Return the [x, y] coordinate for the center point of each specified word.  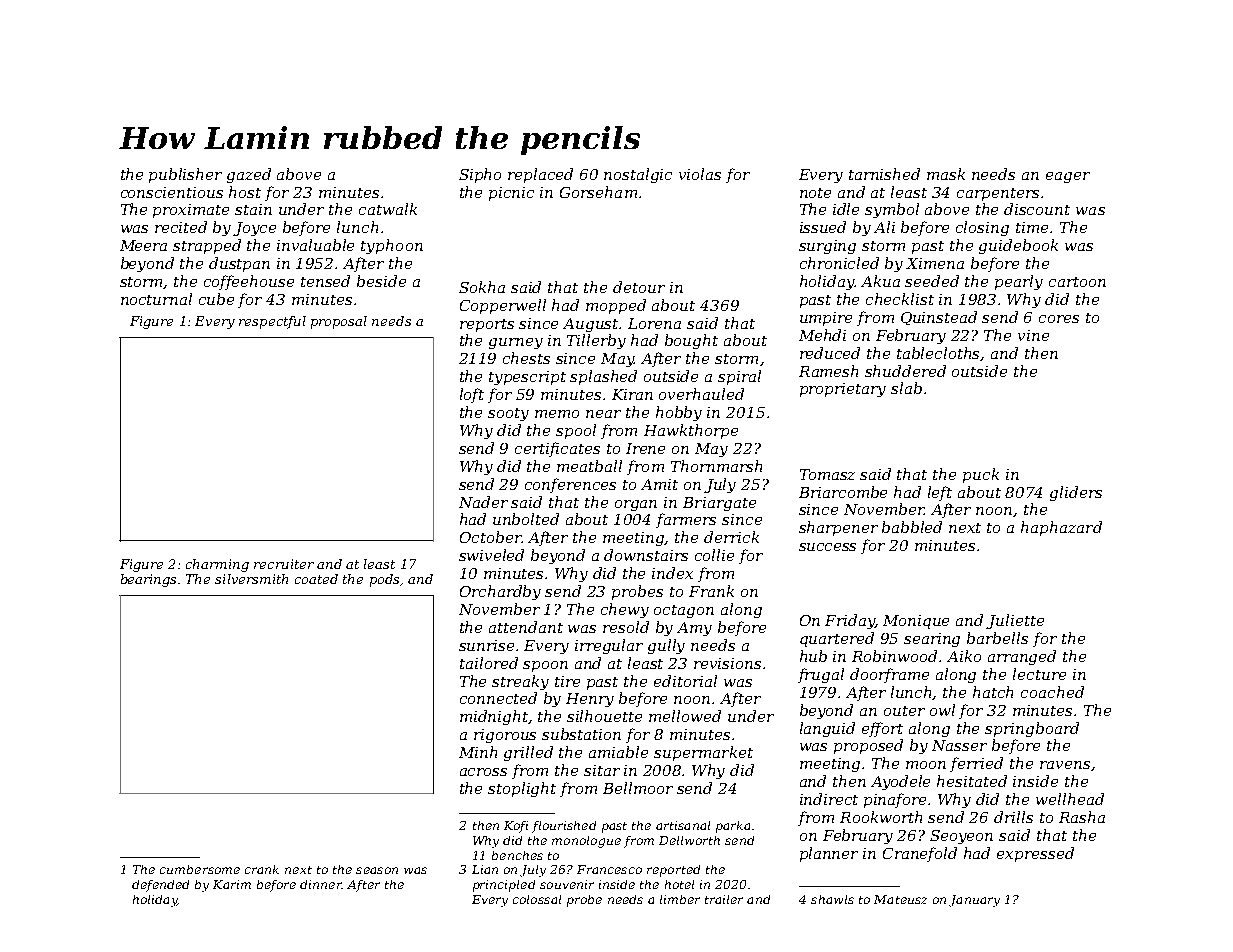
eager [1068, 177]
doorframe [889, 675]
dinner [321, 884]
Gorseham [598, 192]
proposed [868, 746]
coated [316, 579]
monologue [586, 842]
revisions [727, 663]
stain [253, 209]
